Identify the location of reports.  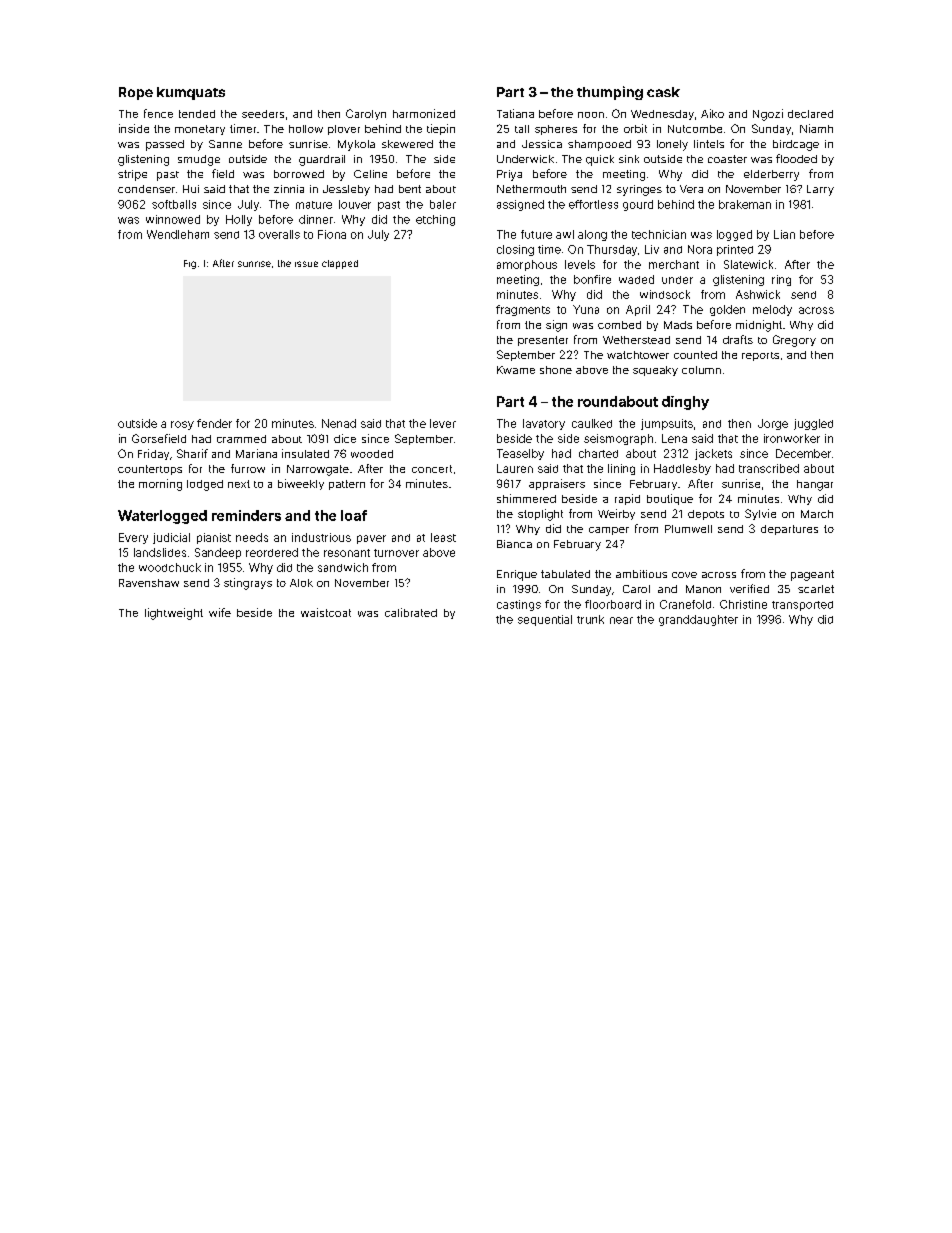
(760, 356).
